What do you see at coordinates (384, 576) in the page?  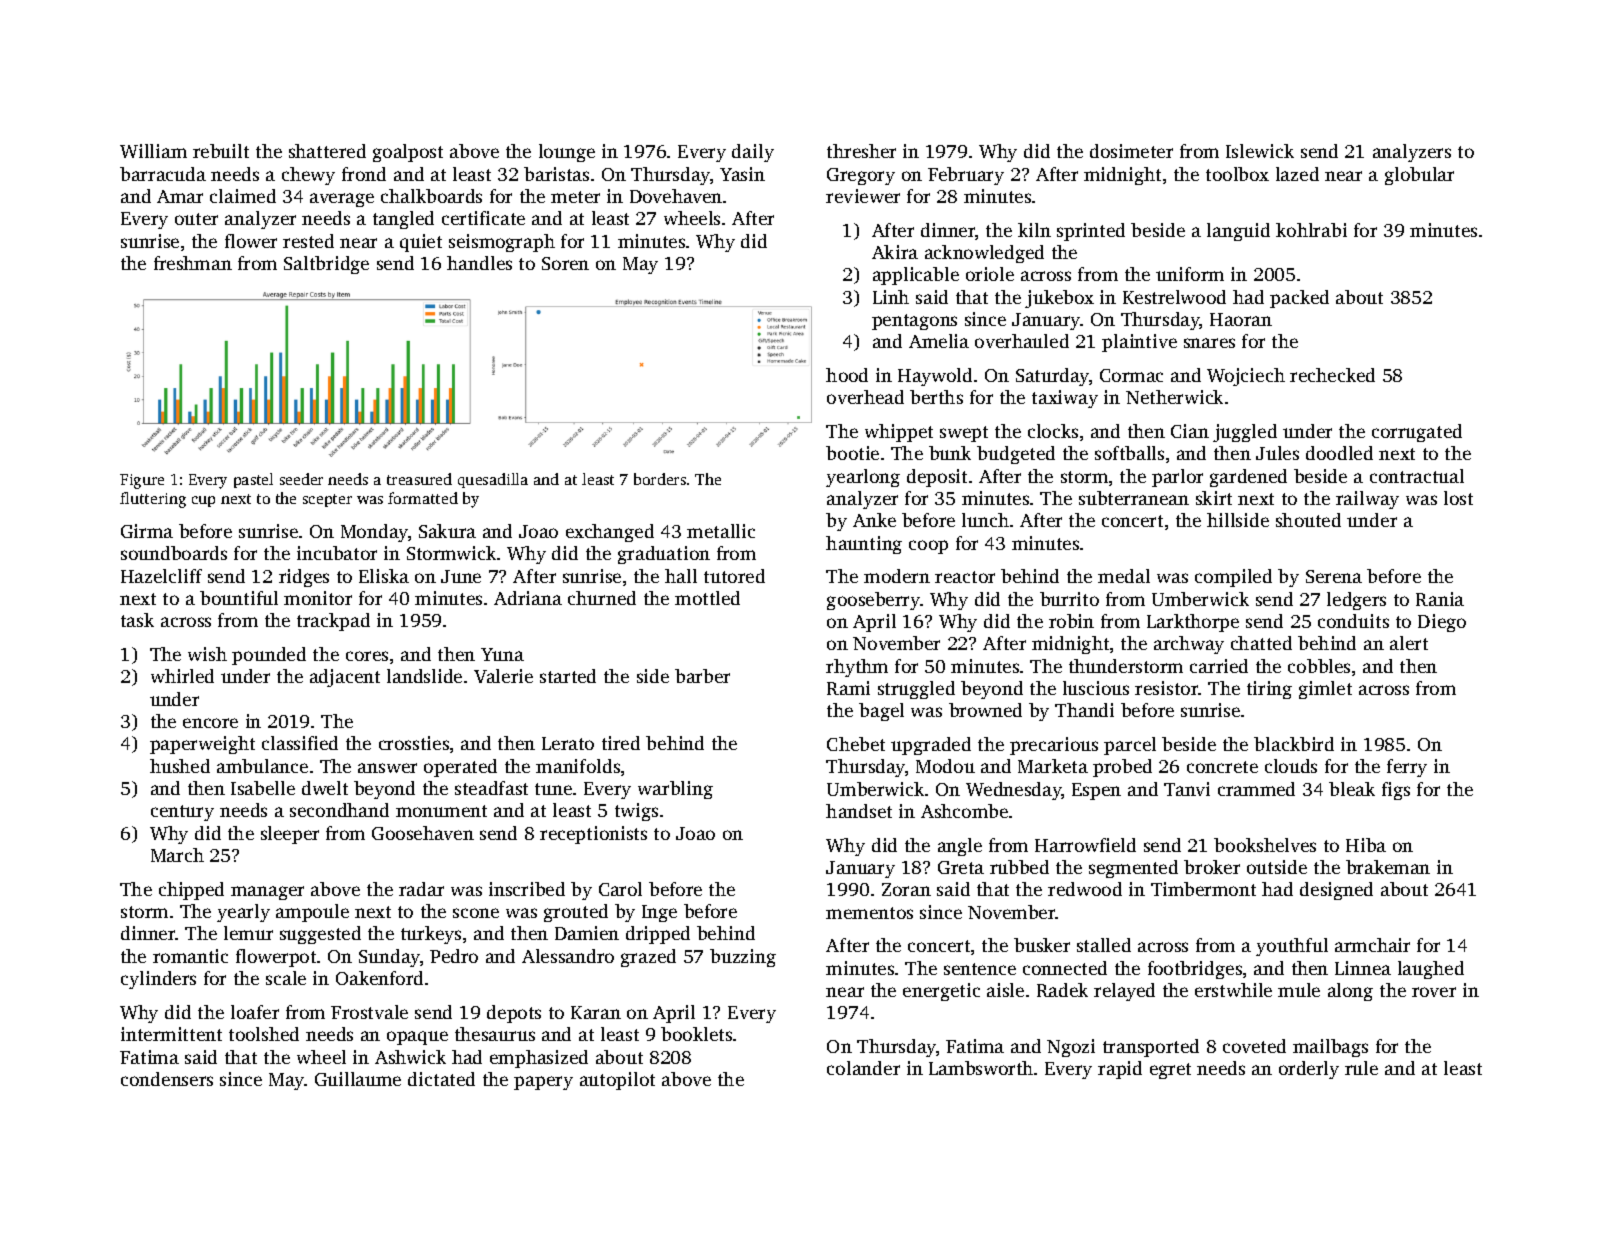 I see `Eliska` at bounding box center [384, 576].
